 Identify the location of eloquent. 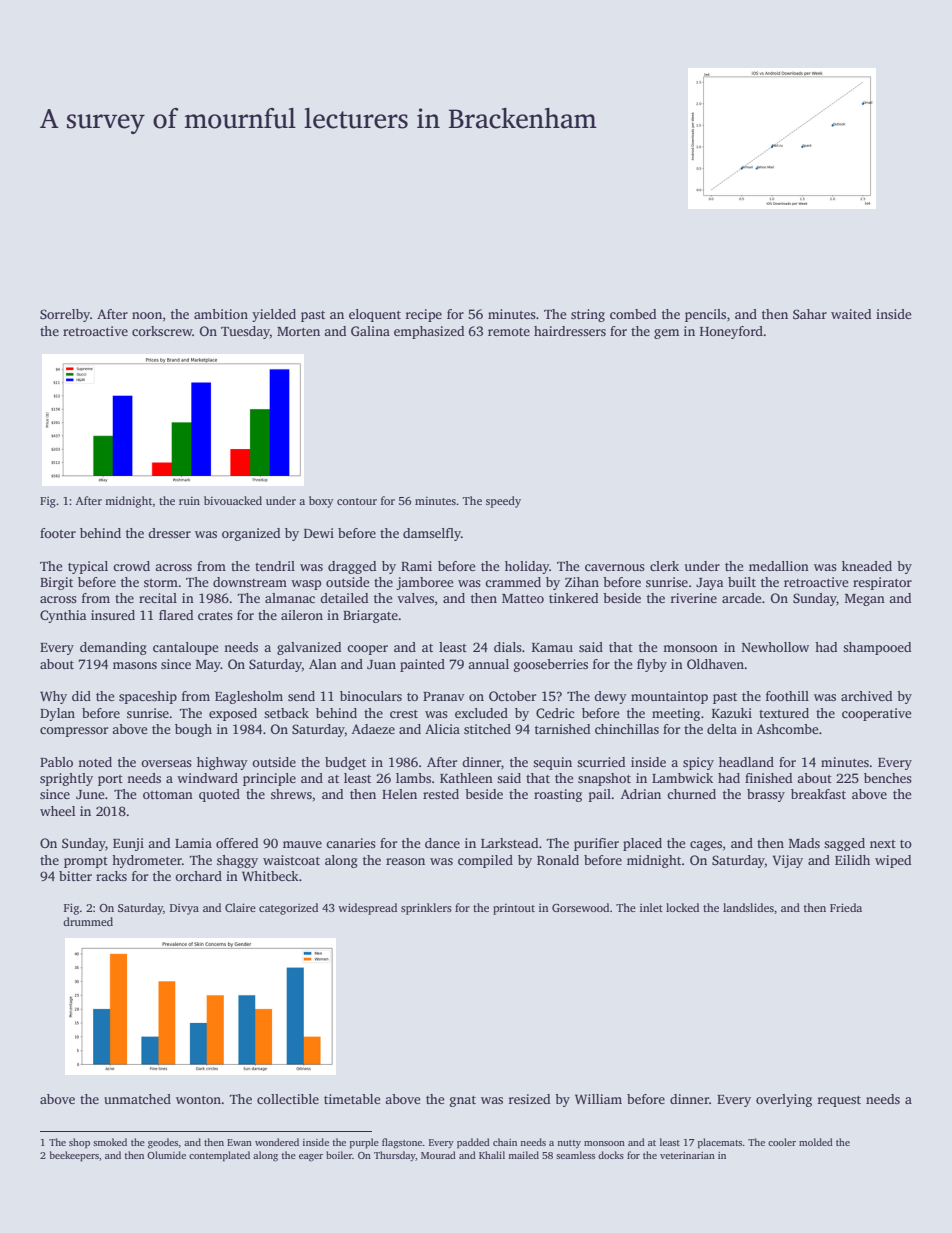
(375, 315).
